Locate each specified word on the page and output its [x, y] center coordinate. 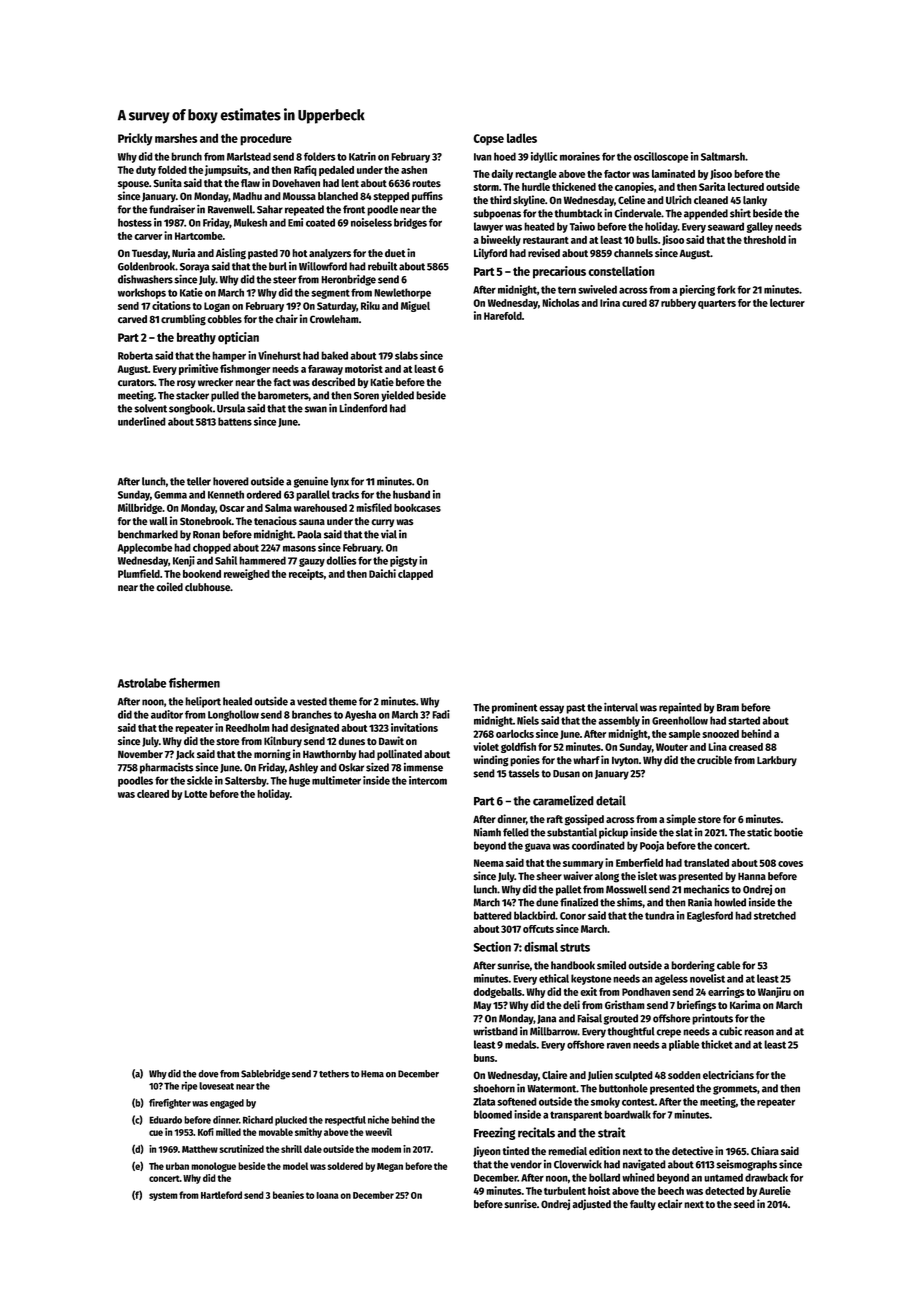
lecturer [787, 302]
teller [199, 481]
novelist [707, 978]
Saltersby [246, 781]
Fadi [441, 714]
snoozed [720, 734]
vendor [526, 1164]
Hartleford [221, 1195]
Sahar [270, 209]
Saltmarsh [723, 156]
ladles [522, 138]
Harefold [503, 316]
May [482, 1006]
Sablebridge [265, 1074]
